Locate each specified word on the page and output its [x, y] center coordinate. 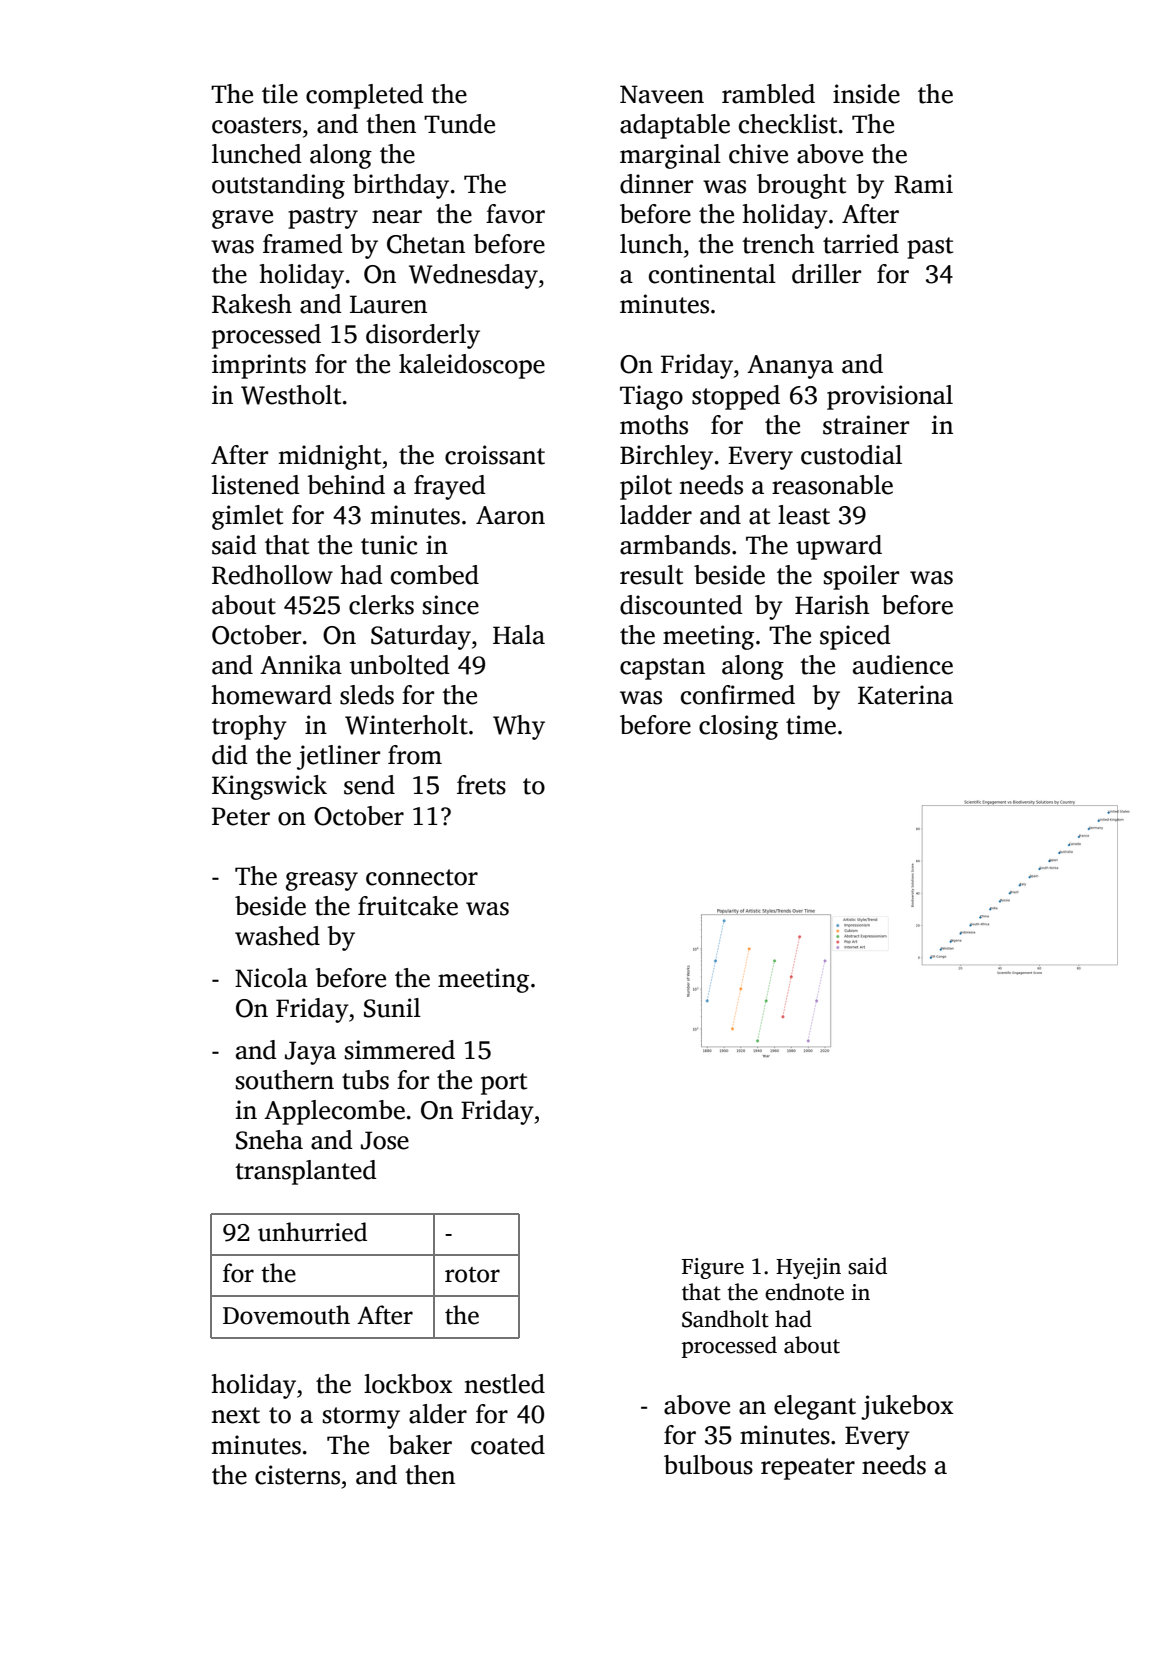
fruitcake [408, 906]
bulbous [708, 1465]
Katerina [905, 695]
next [235, 1415]
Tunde [459, 124]
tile [280, 94]
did [230, 755]
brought [801, 186]
